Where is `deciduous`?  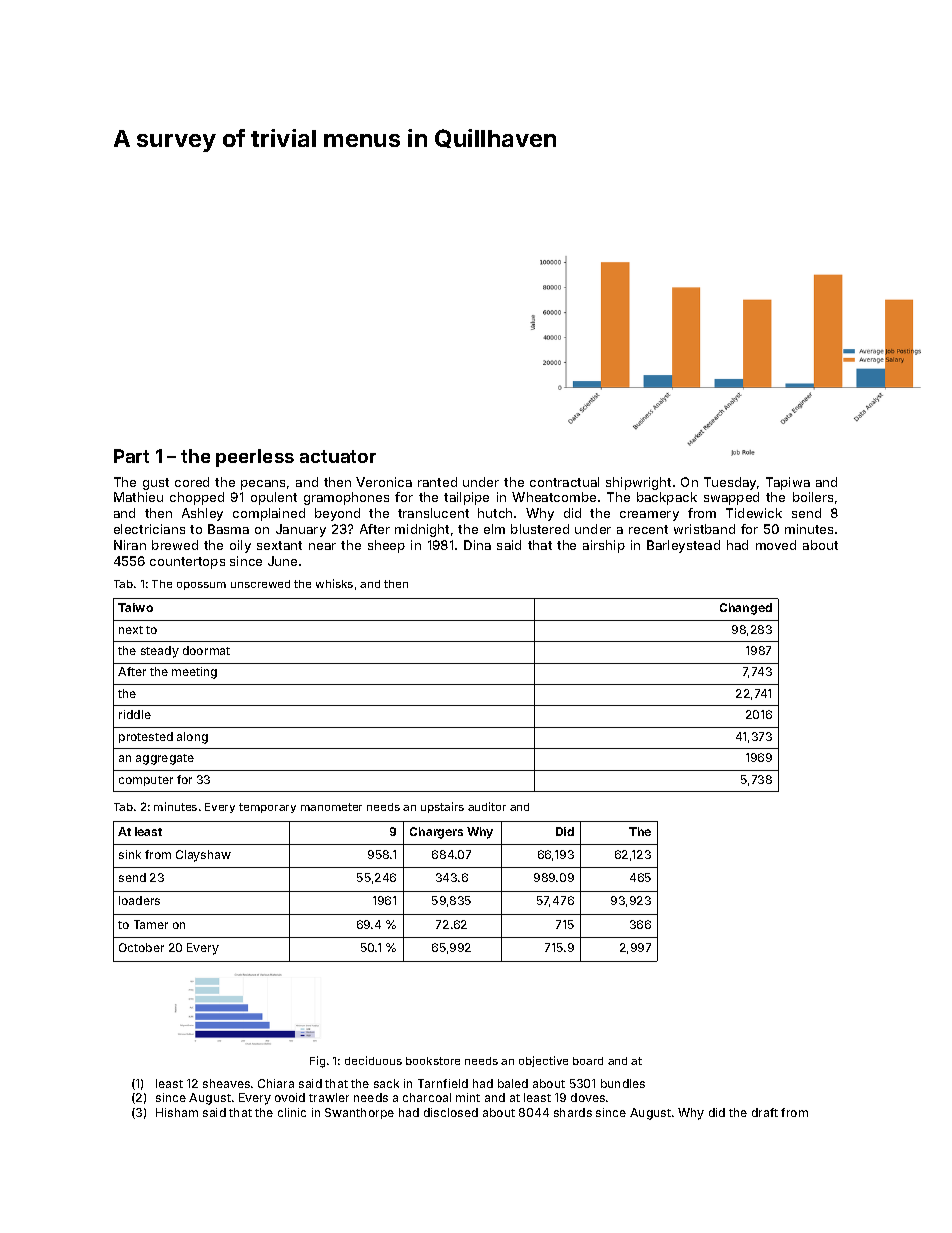
deciduous is located at coordinates (373, 1060).
